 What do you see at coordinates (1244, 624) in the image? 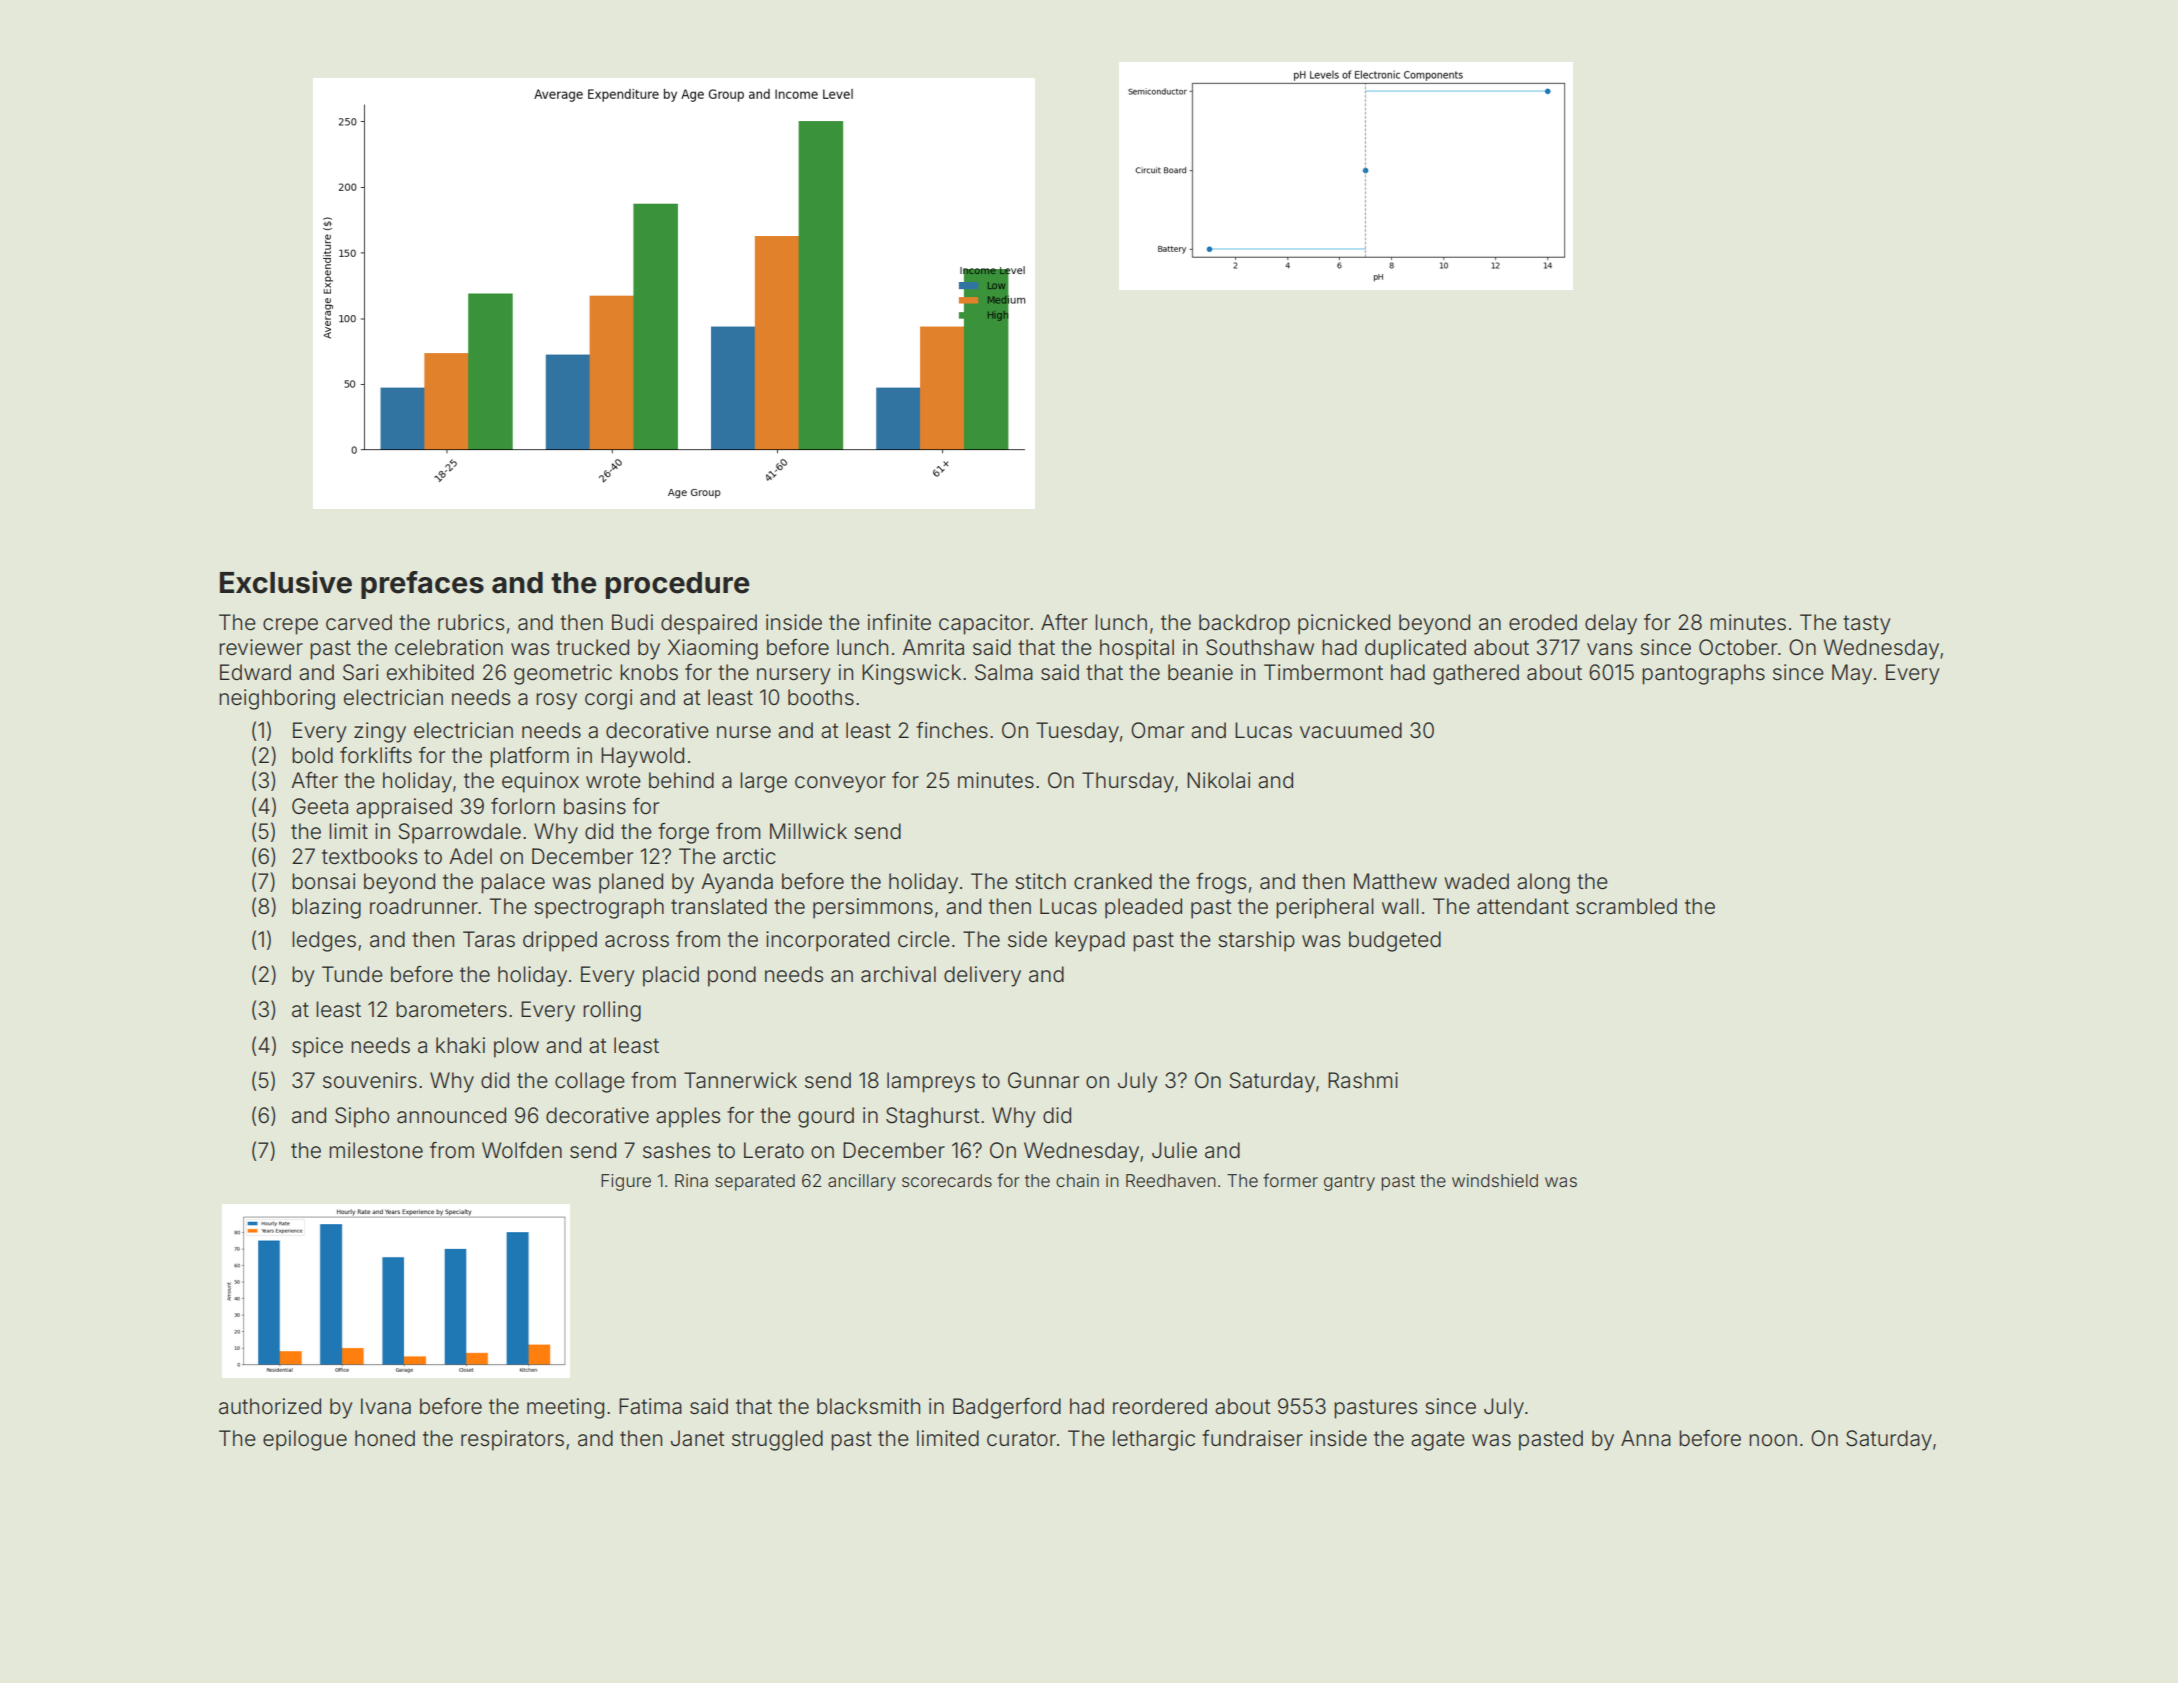
I see `backdrop` at bounding box center [1244, 624].
